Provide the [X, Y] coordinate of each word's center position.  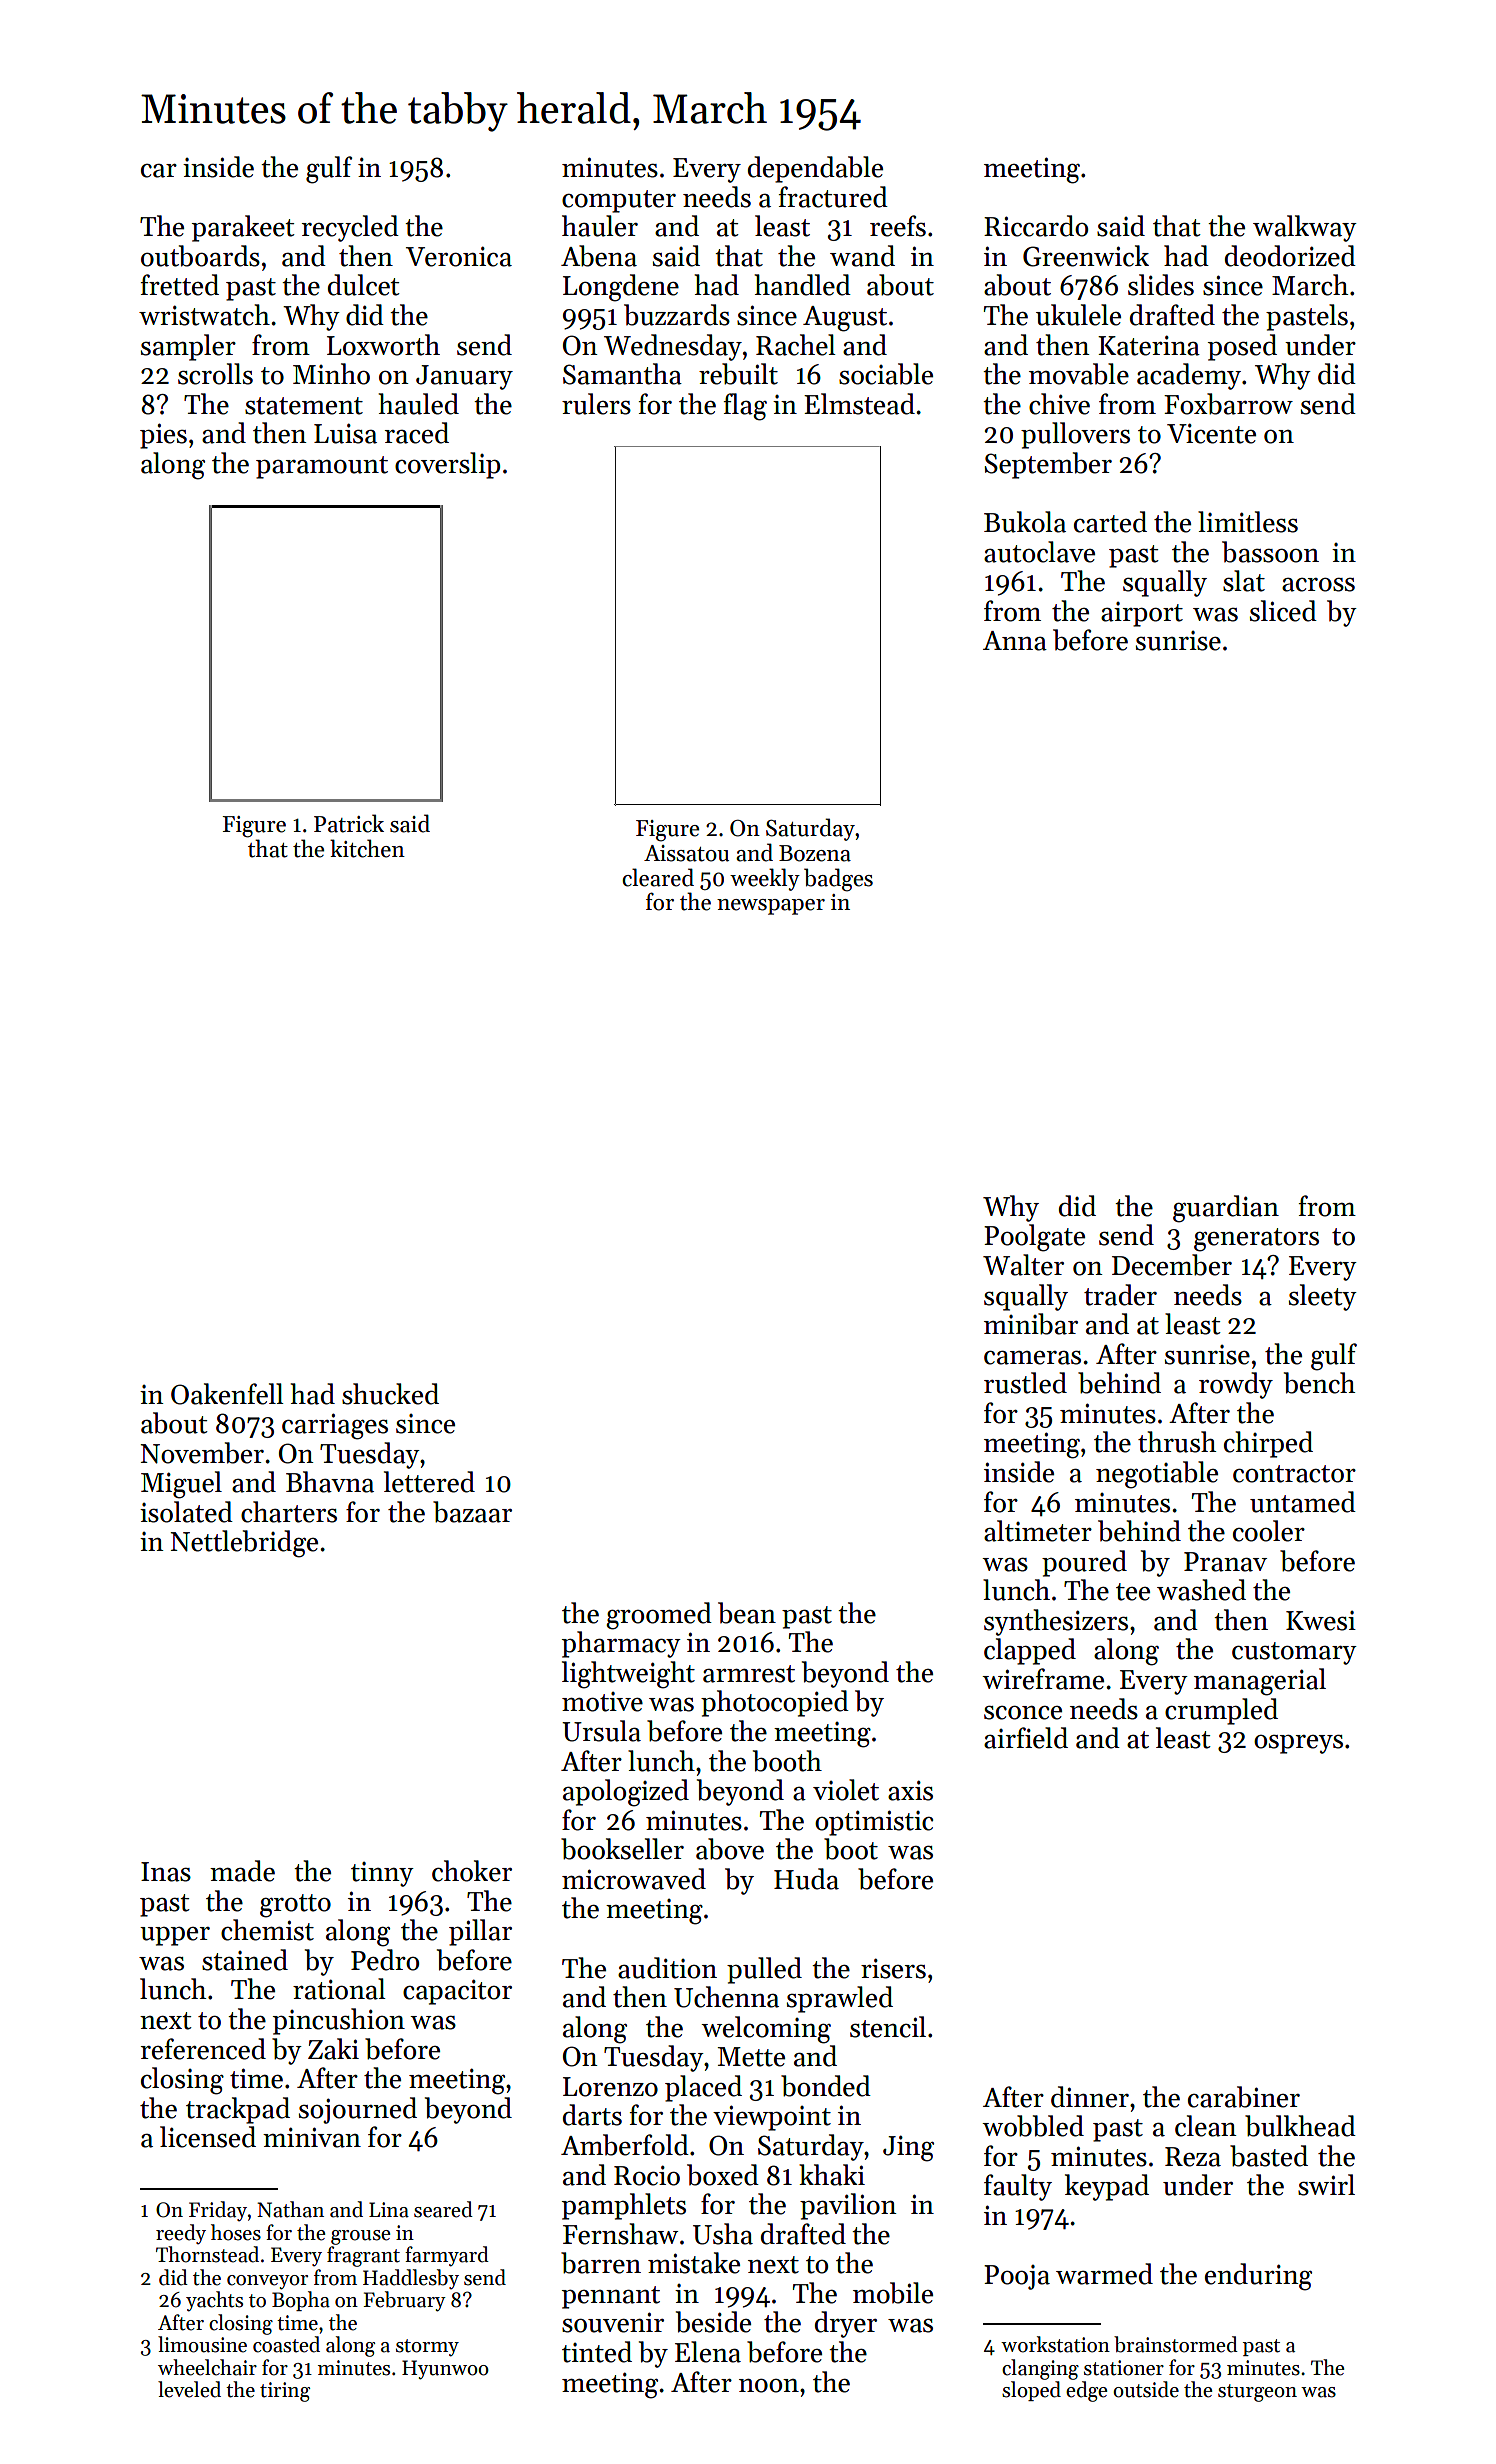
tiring [285, 2392]
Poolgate [1034, 1238]
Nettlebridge [244, 1544]
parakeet [243, 228]
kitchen [367, 848]
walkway [1305, 228]
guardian [1226, 1209]
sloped [1031, 2391]
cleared [658, 877]
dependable [815, 169]
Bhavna [330, 1482]
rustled [1025, 1383]
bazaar [472, 1512]
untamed [1303, 1502]
